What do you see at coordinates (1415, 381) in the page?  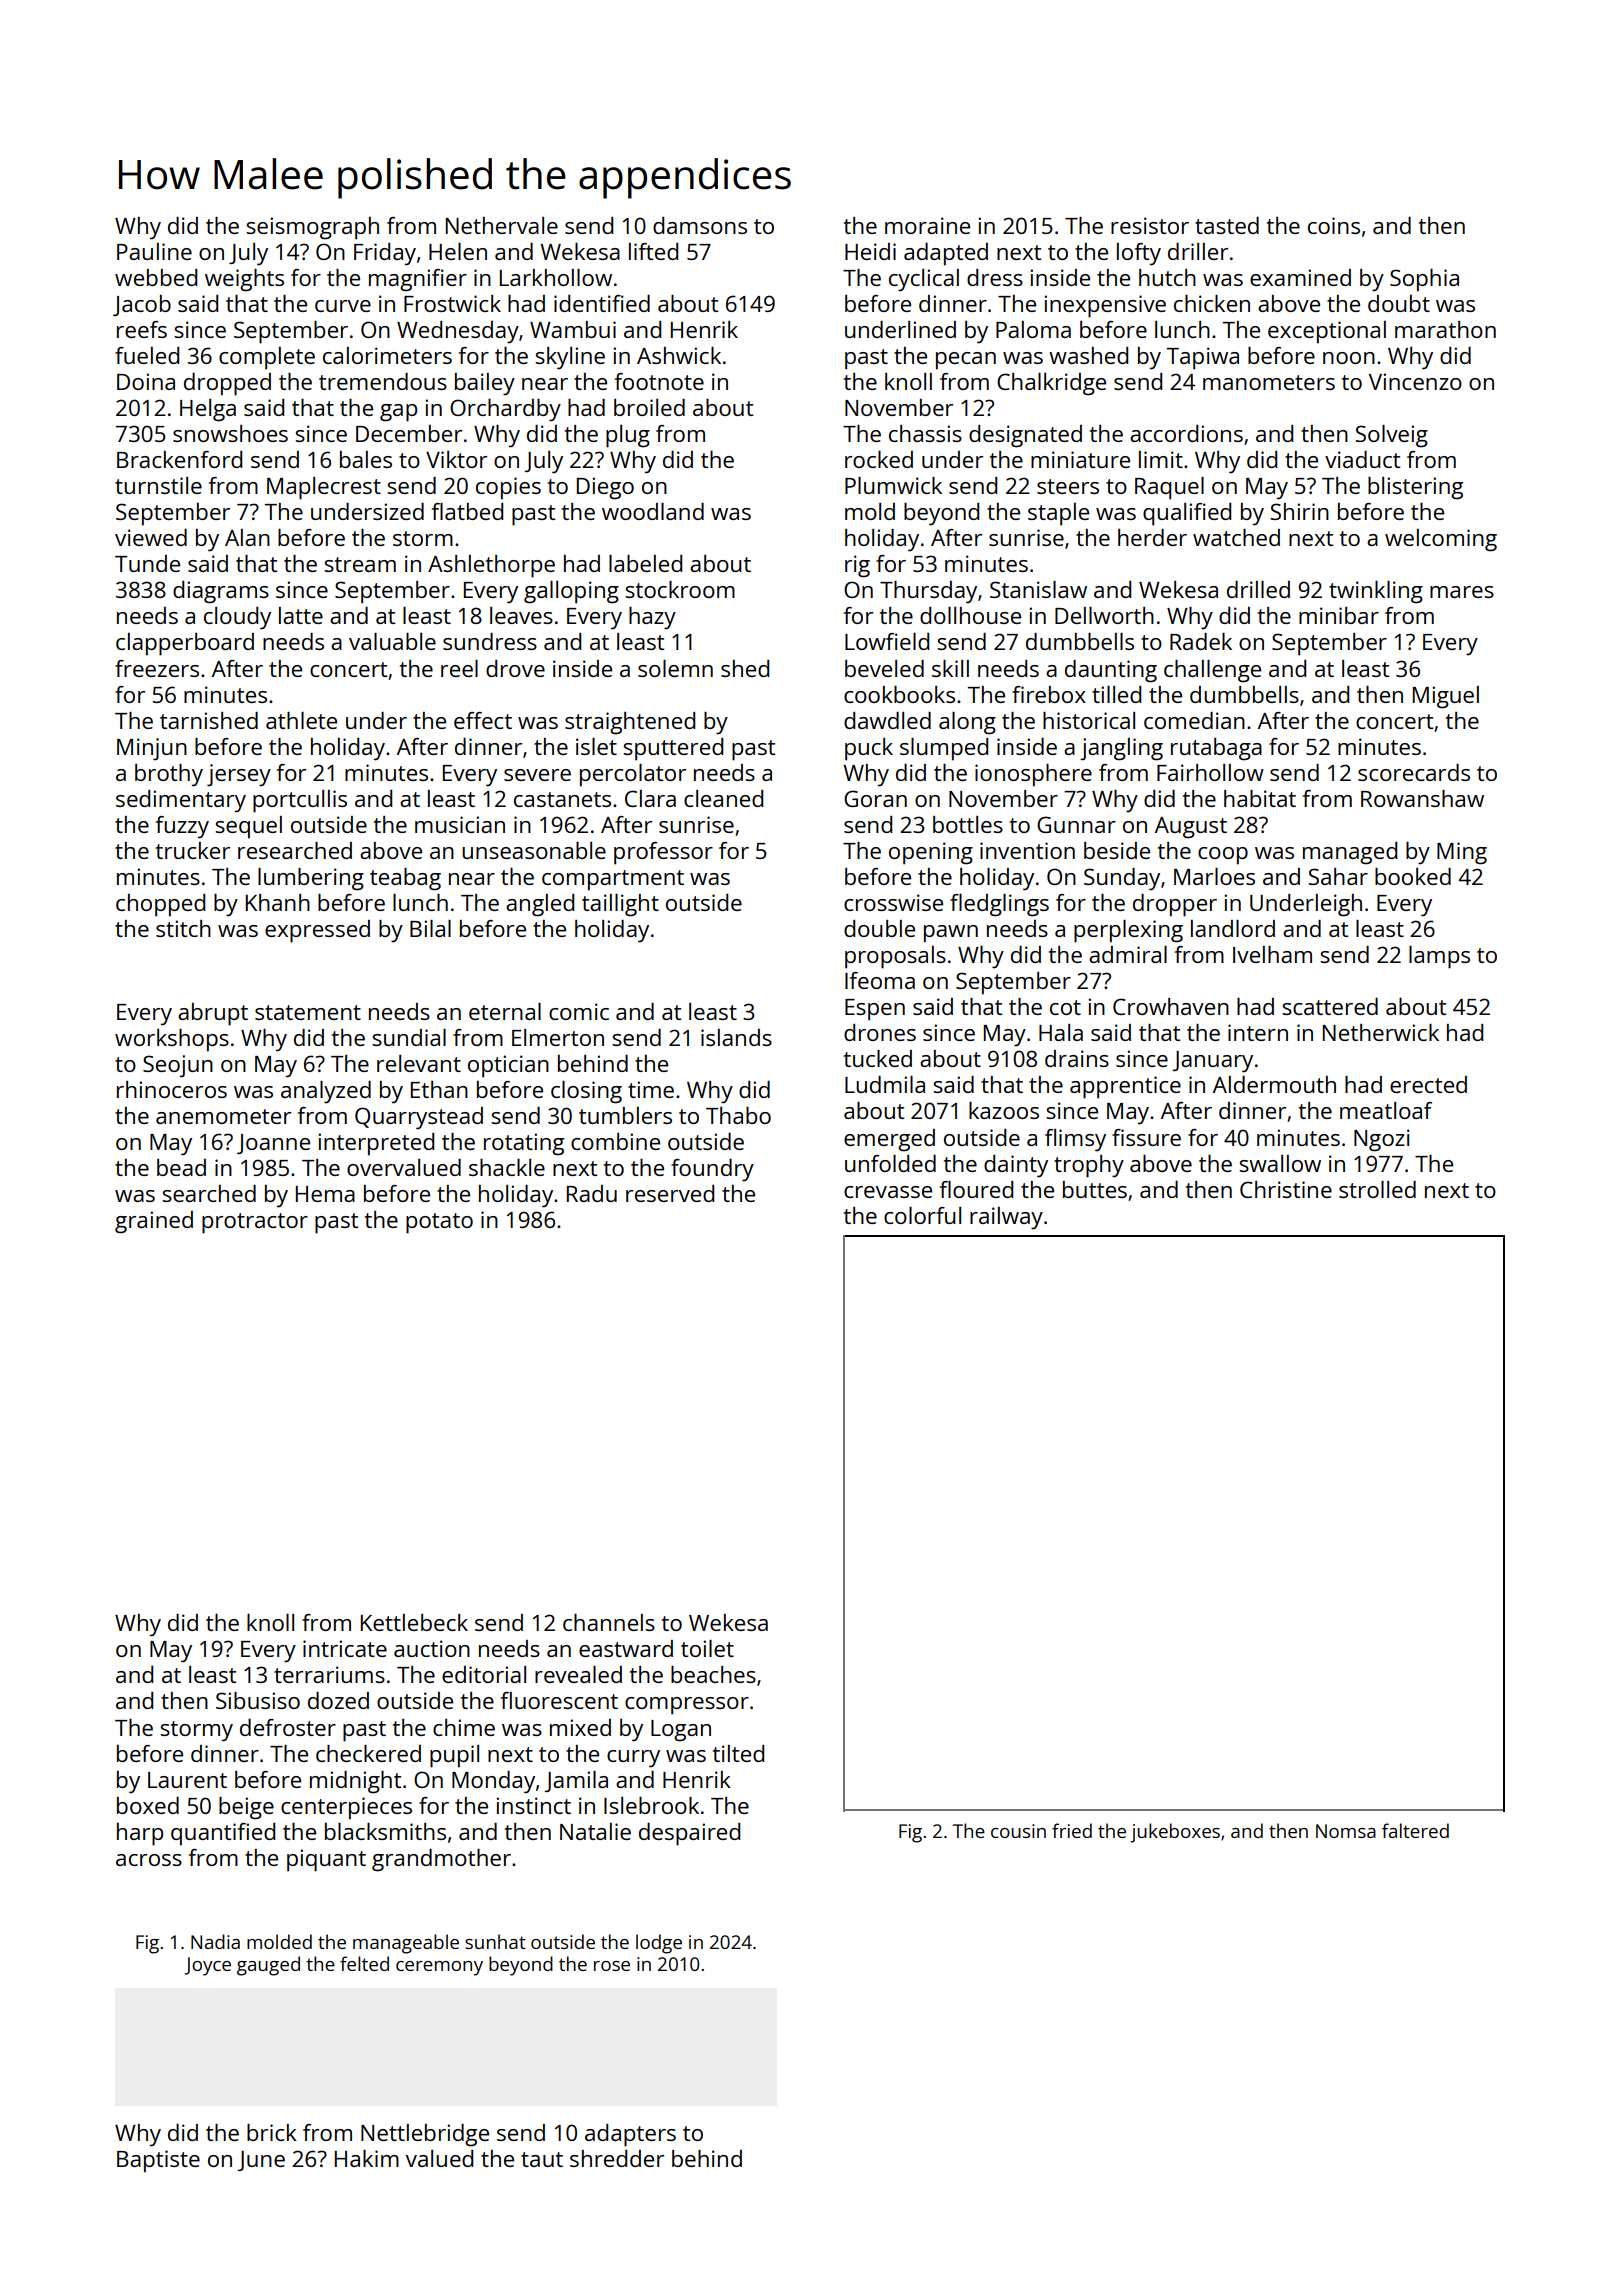 I see `Vincenzo` at bounding box center [1415, 381].
